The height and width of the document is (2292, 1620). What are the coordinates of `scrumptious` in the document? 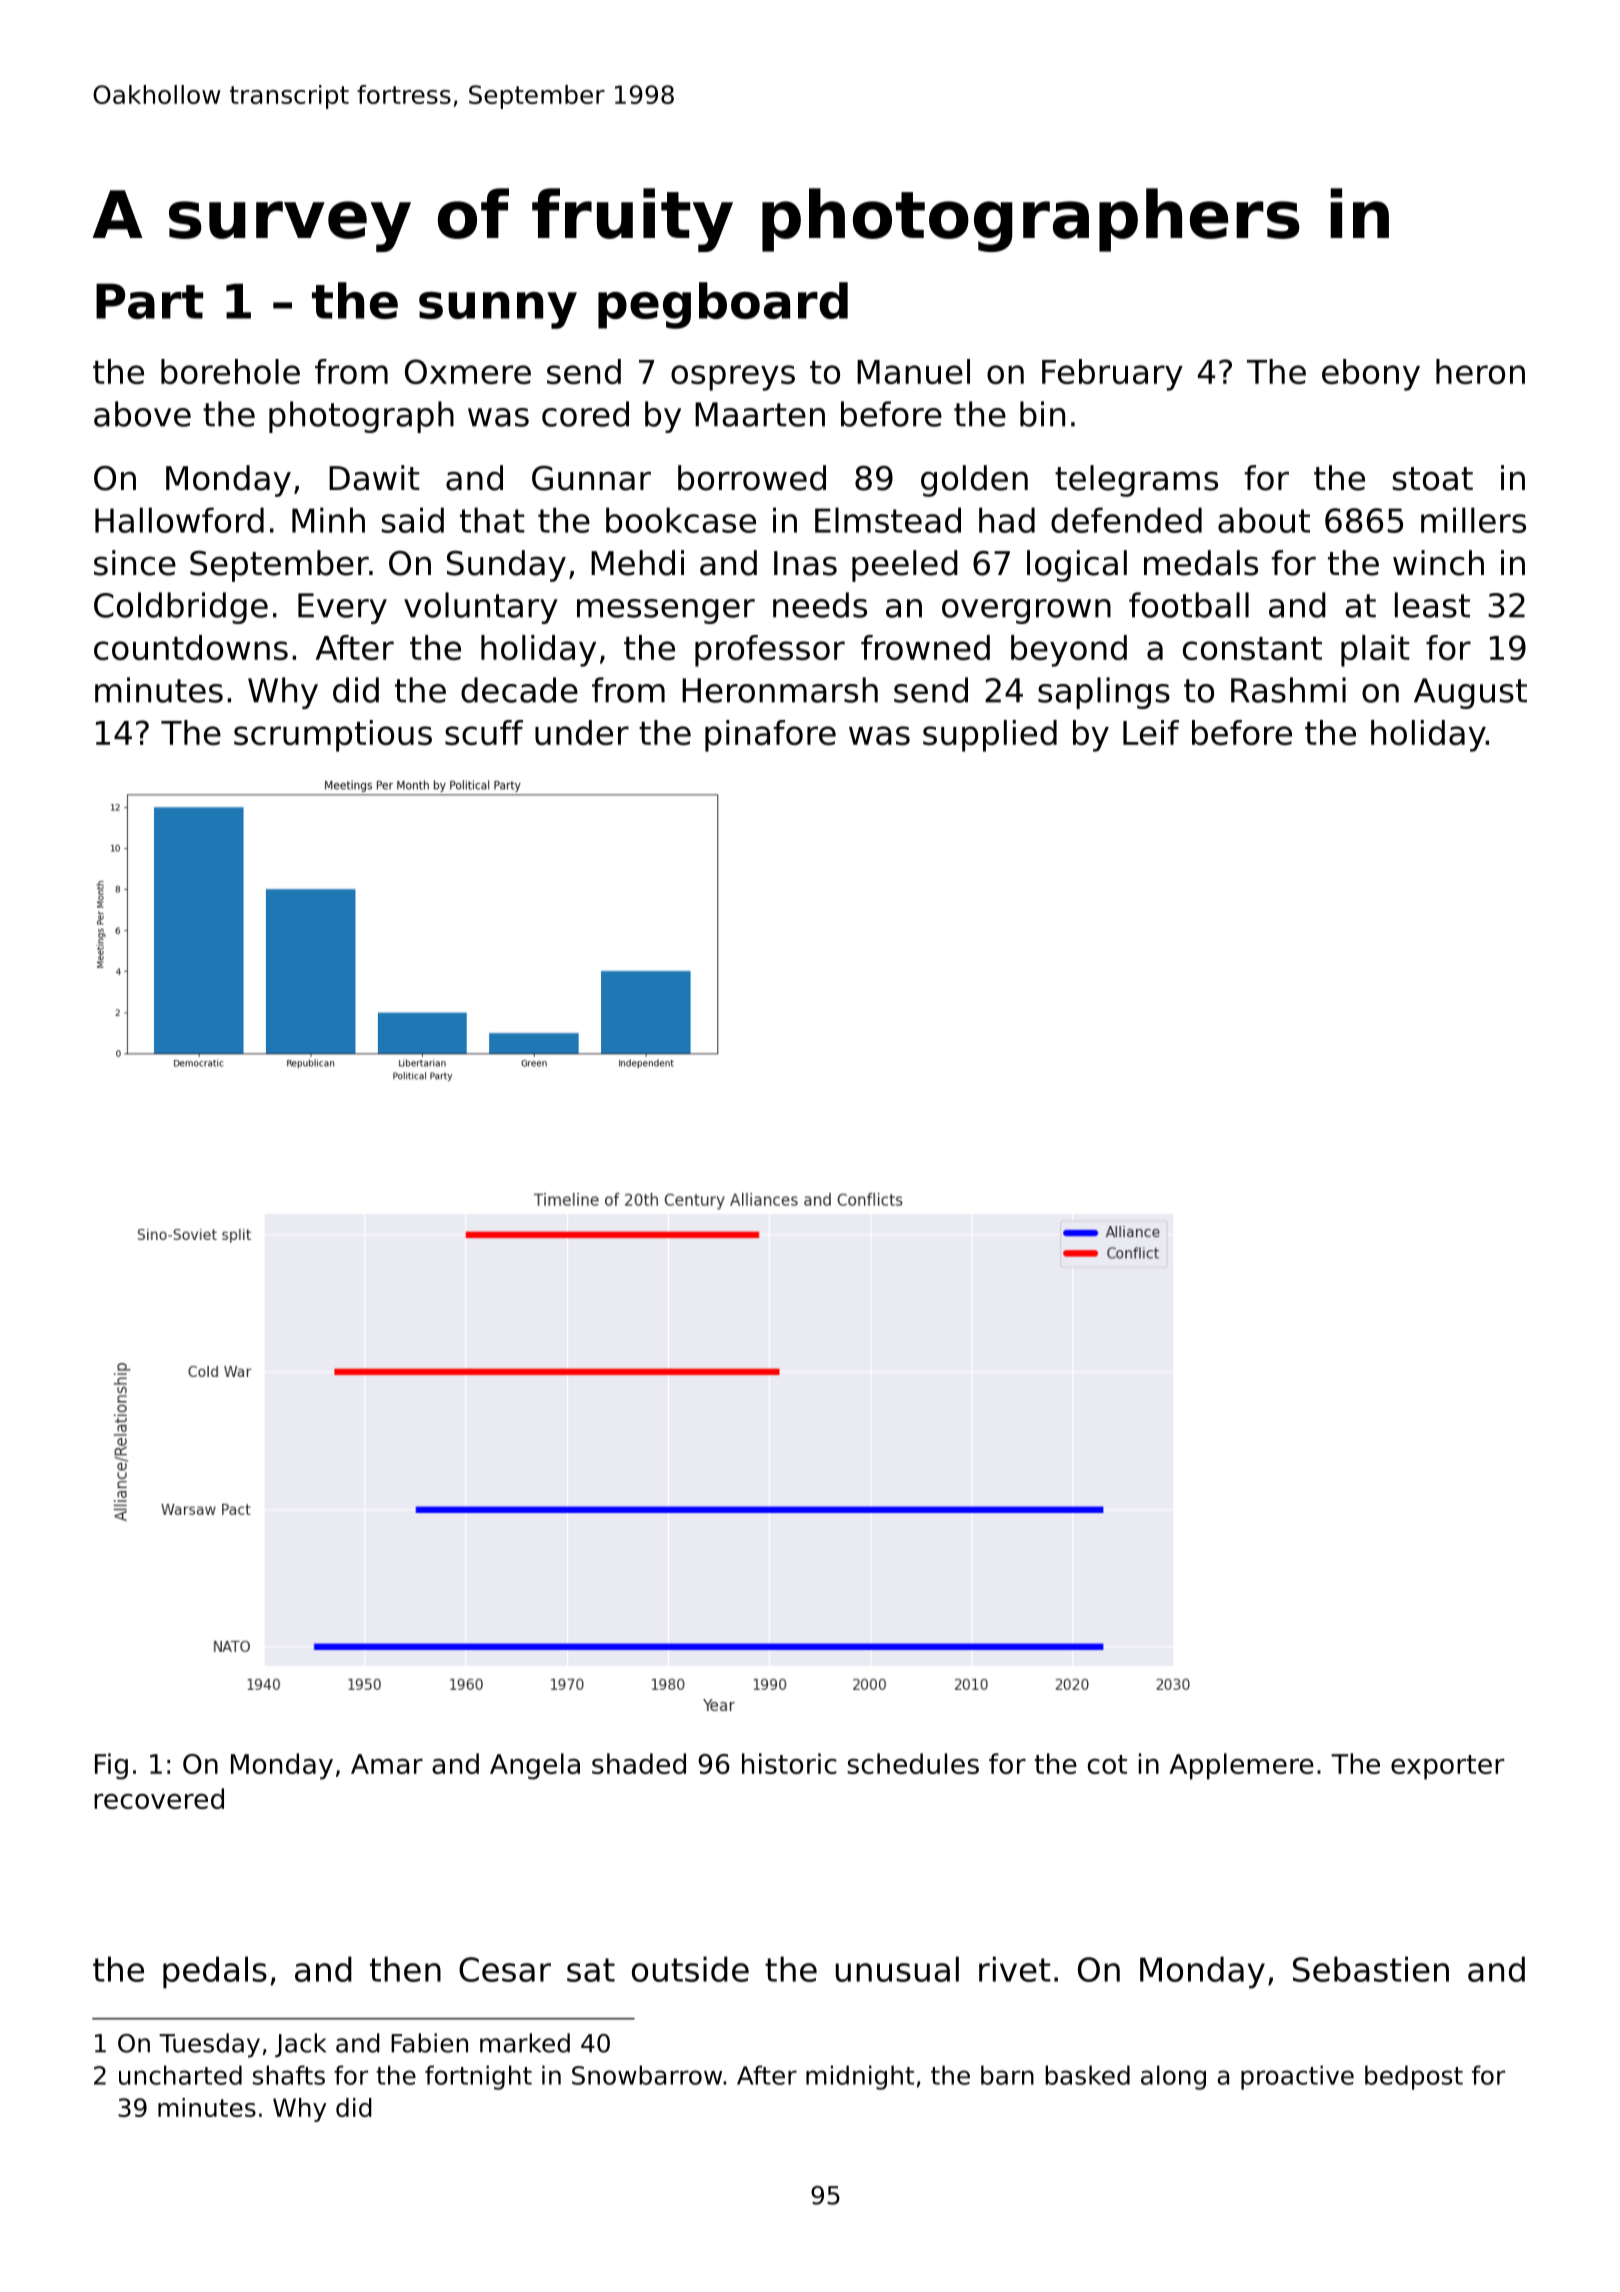 It's located at (333, 736).
